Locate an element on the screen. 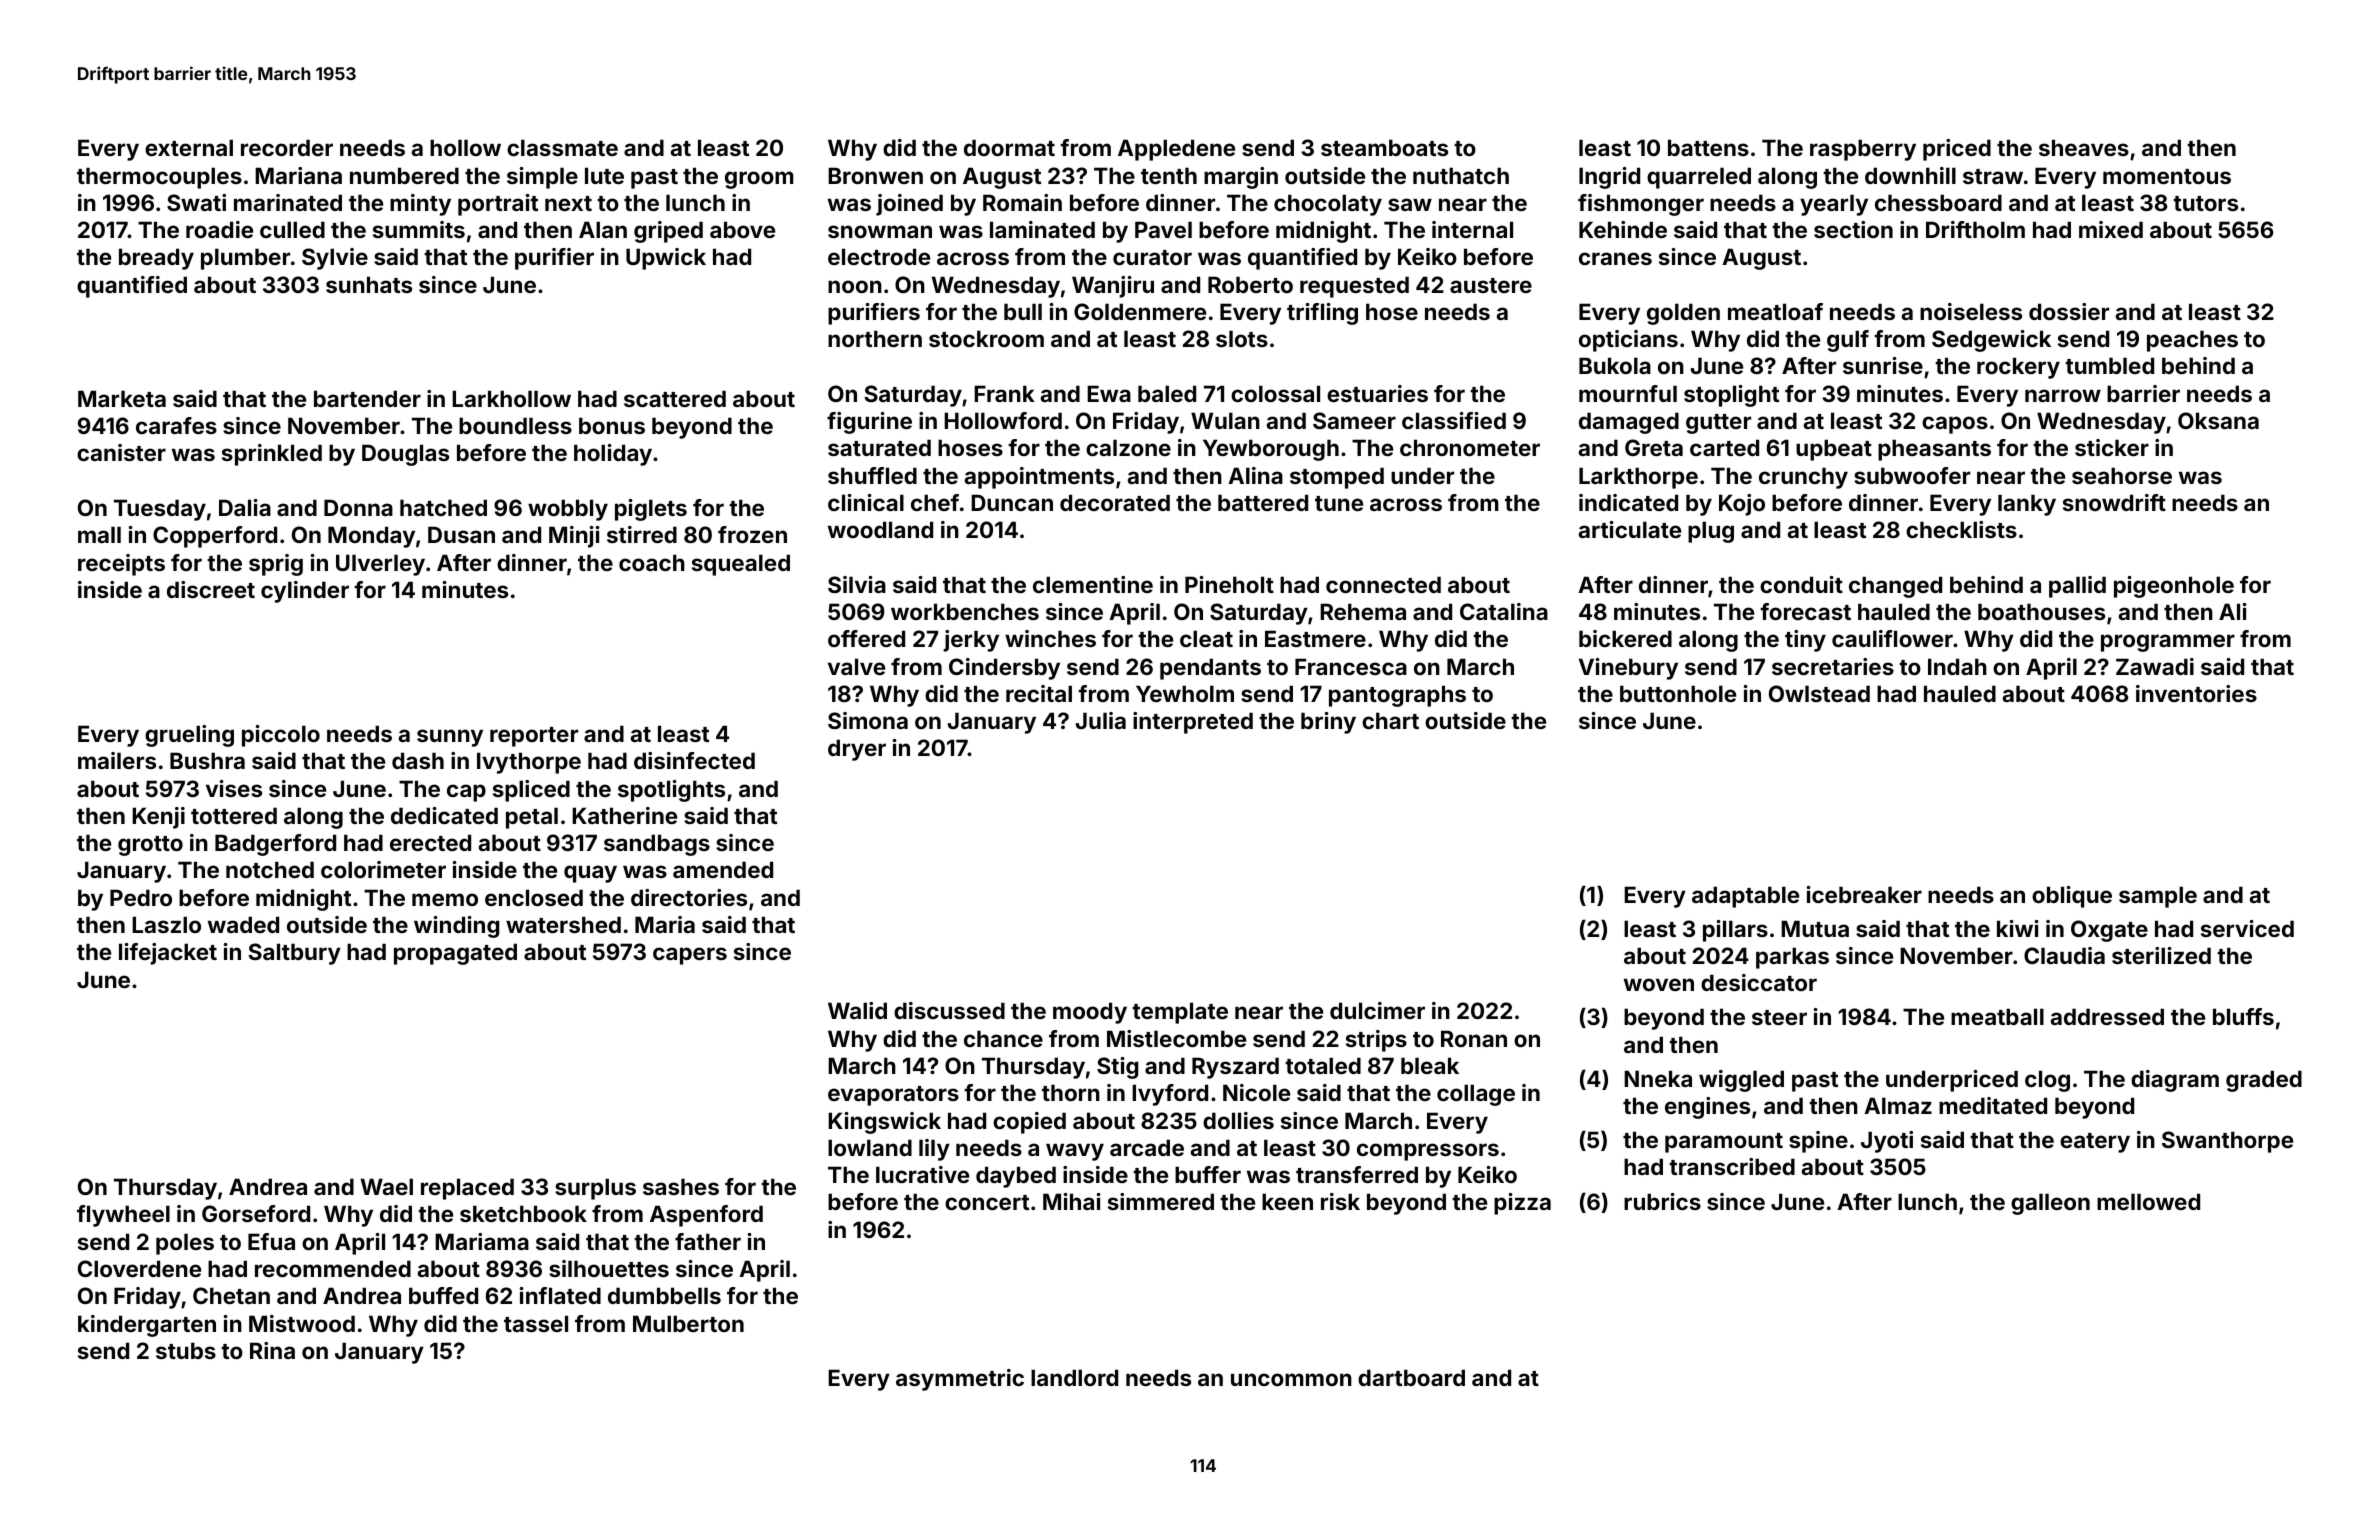  Silvia is located at coordinates (857, 584).
